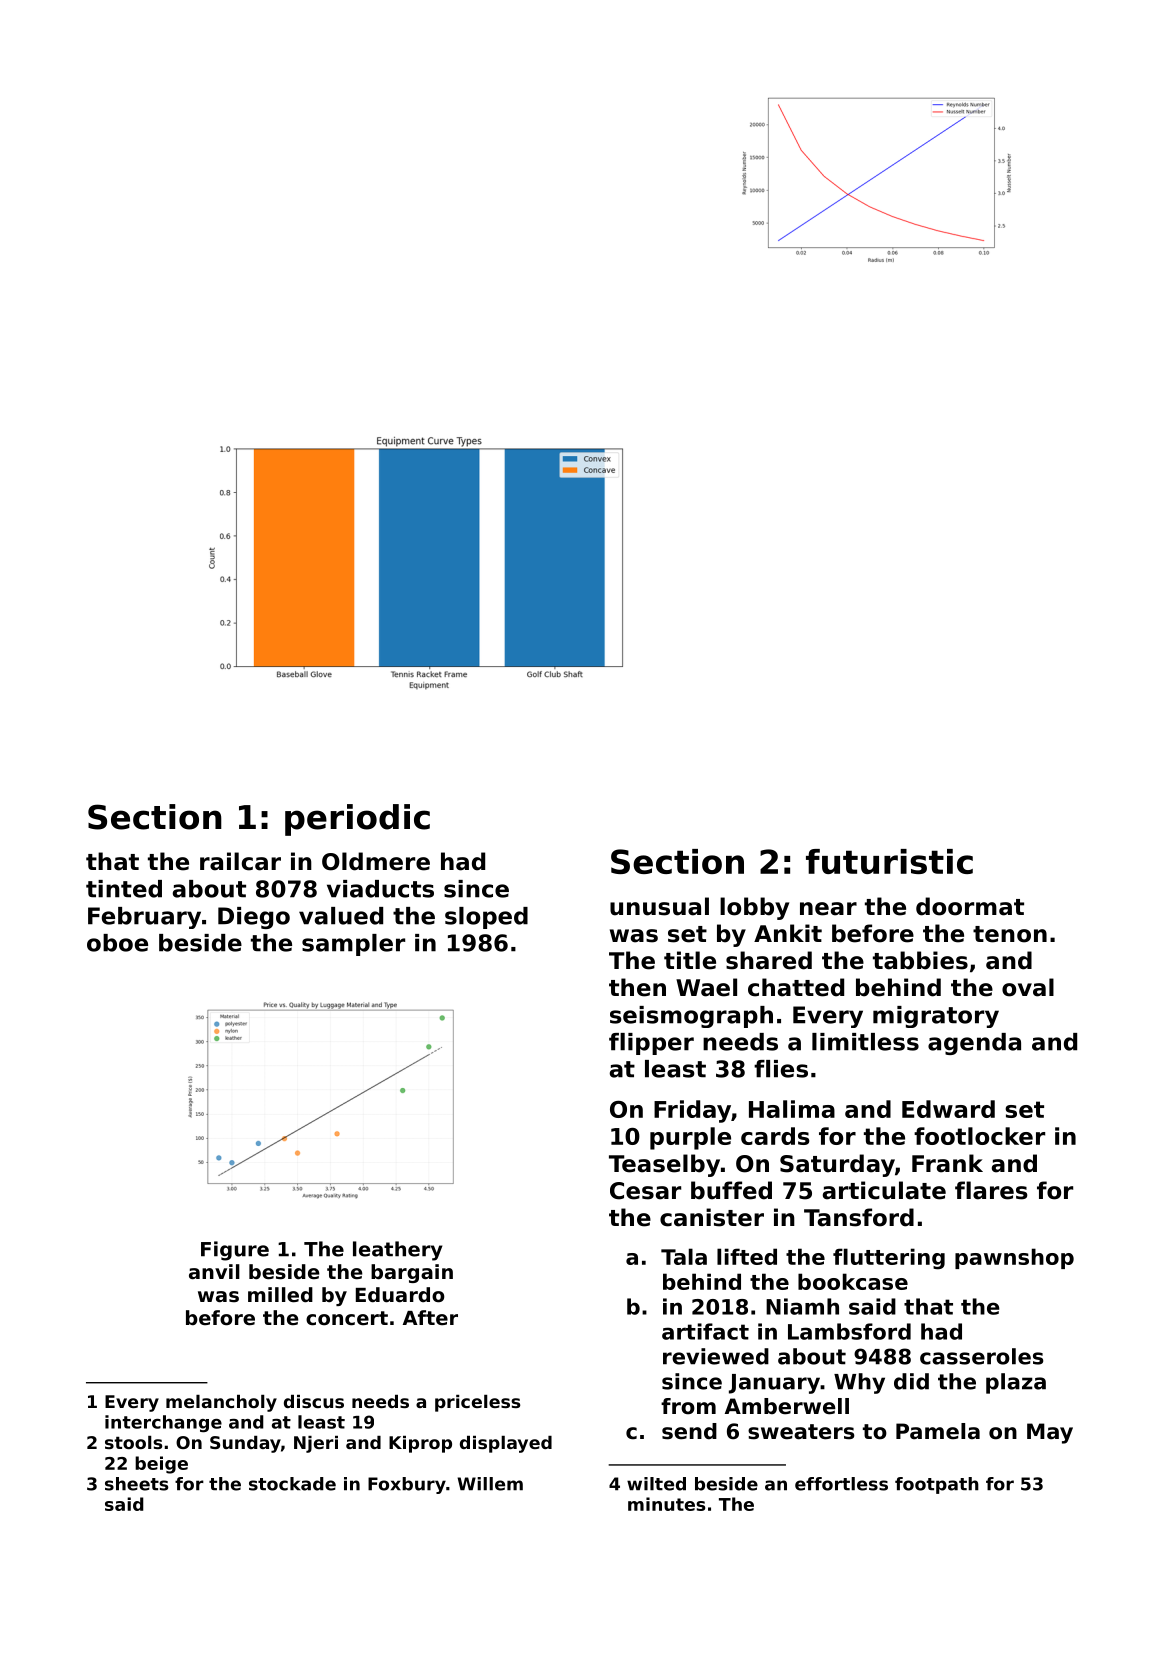 This image has height=1654, width=1165. Describe the element at coordinates (376, 861) in the image. I see `Oldmere` at that location.
